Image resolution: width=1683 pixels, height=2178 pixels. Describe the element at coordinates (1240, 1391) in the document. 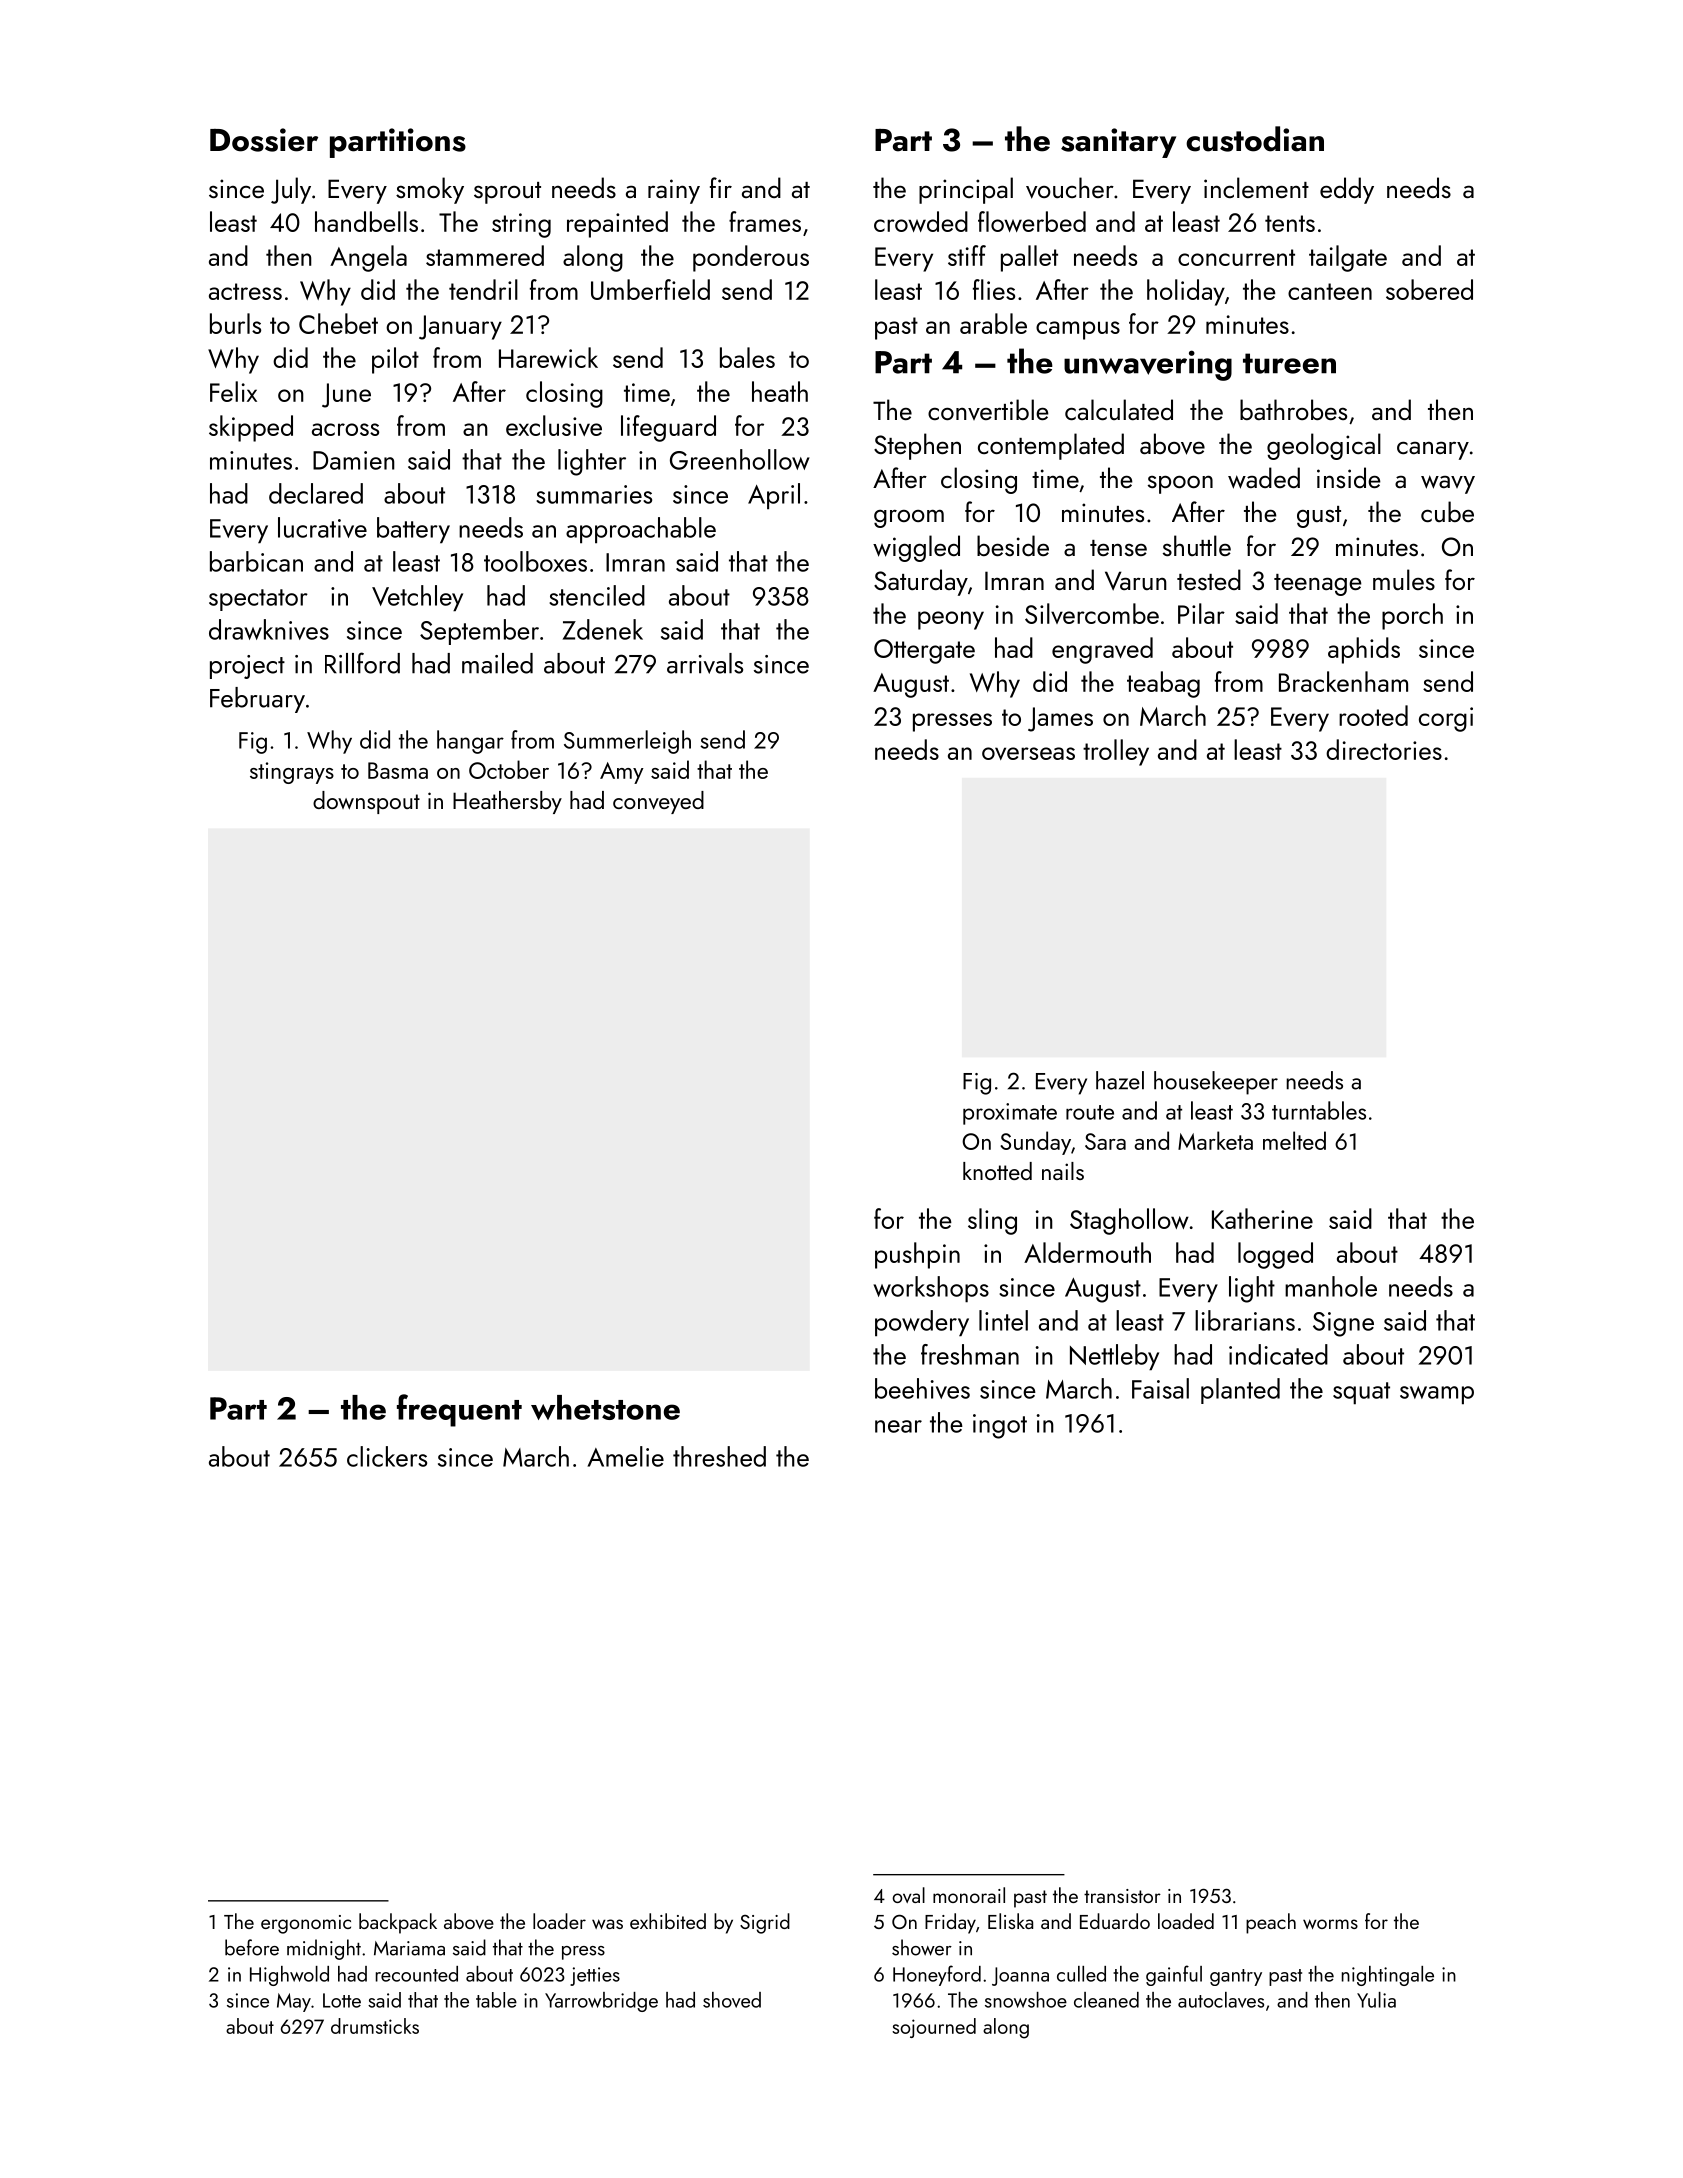

I see `planted` at that location.
